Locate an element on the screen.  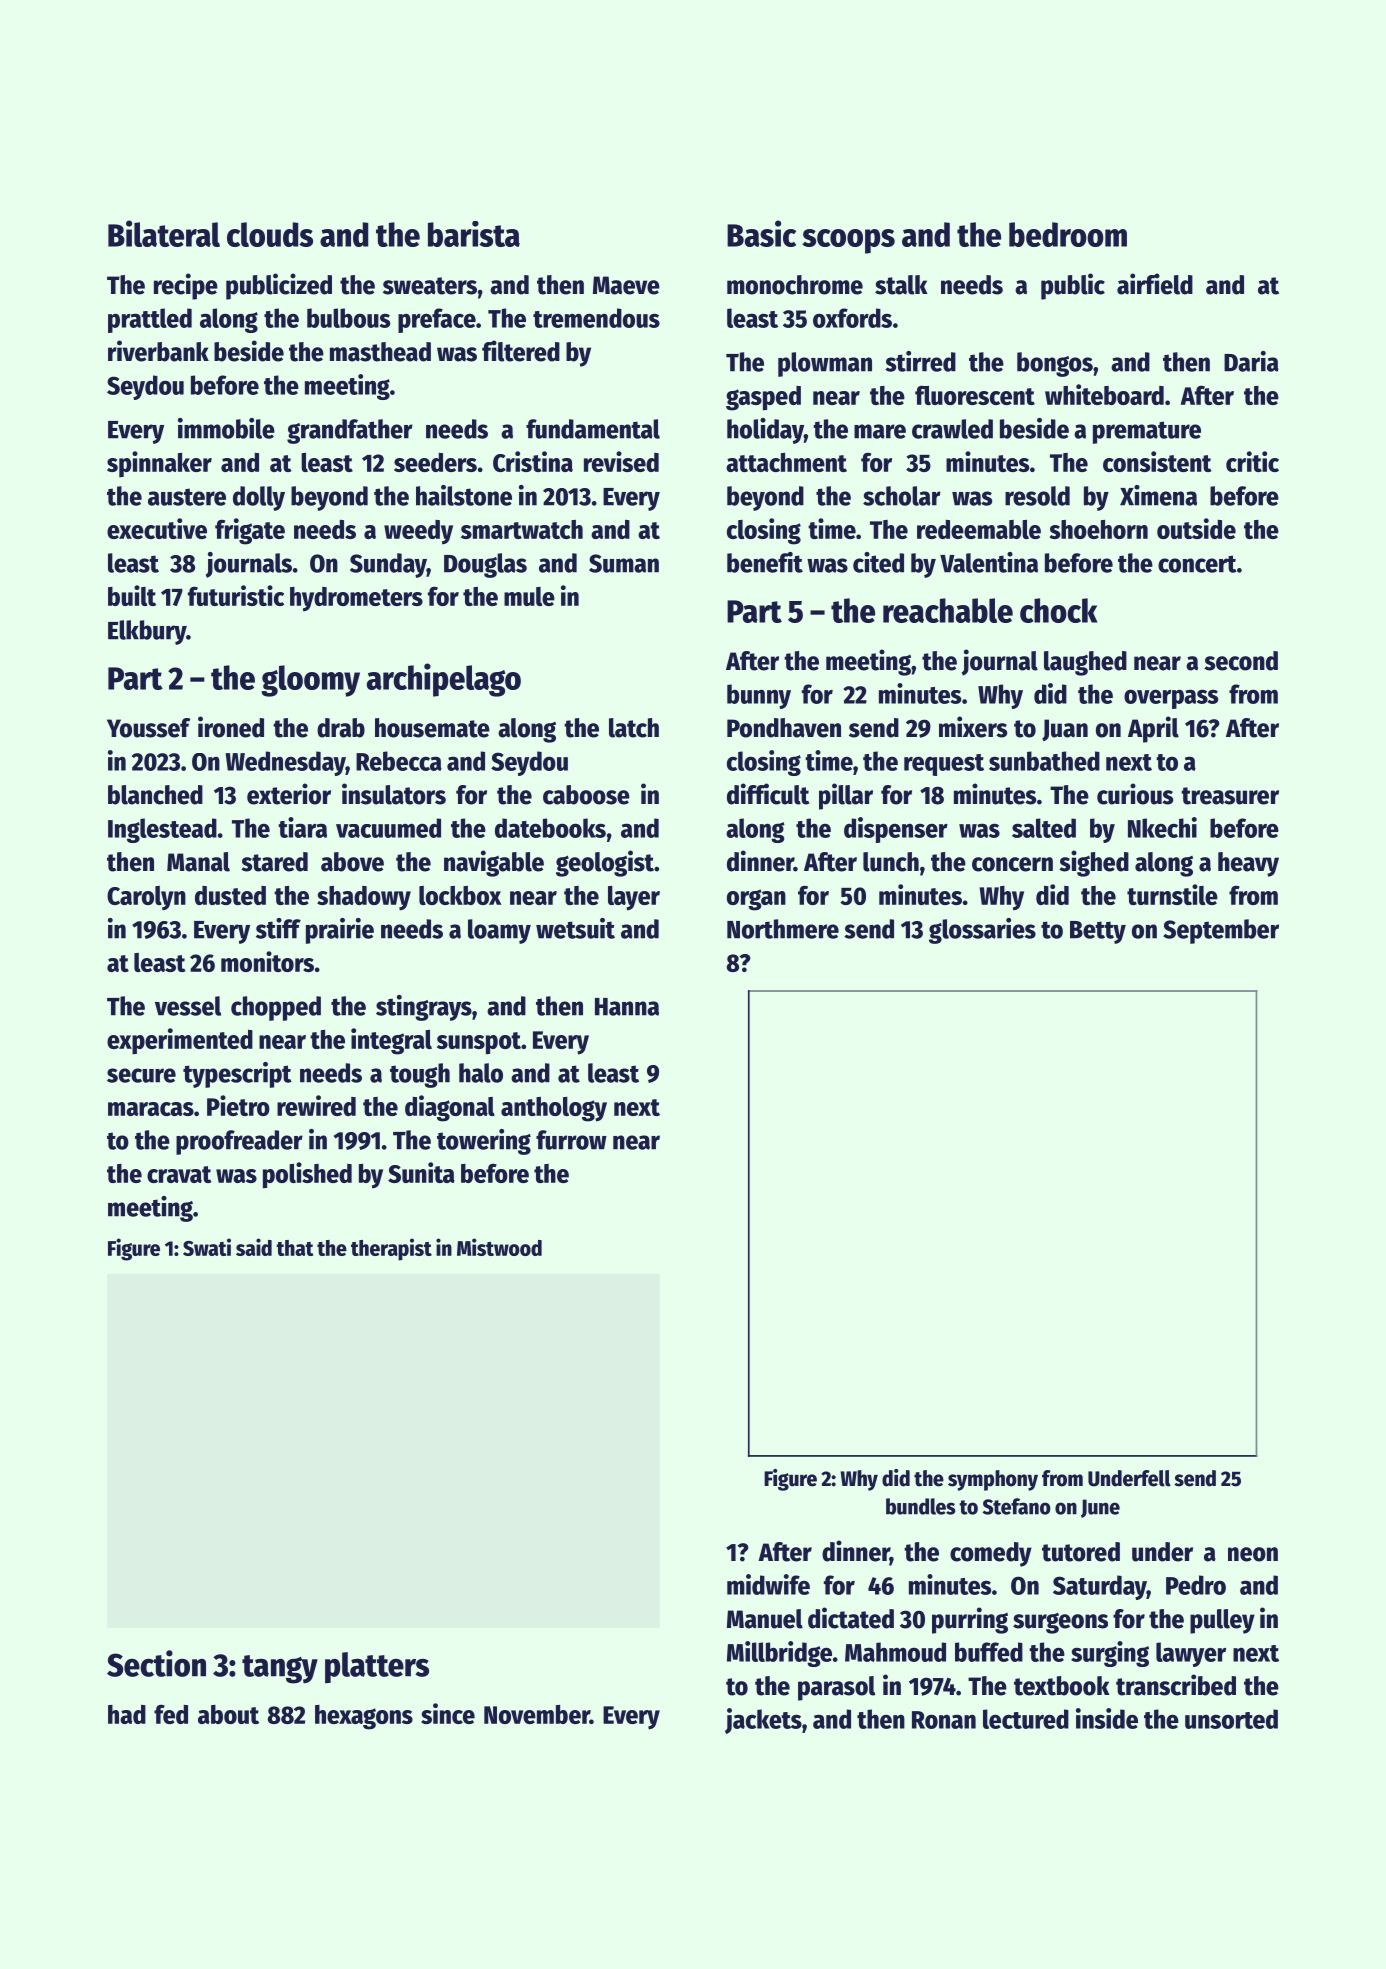
April is located at coordinates (1153, 729).
